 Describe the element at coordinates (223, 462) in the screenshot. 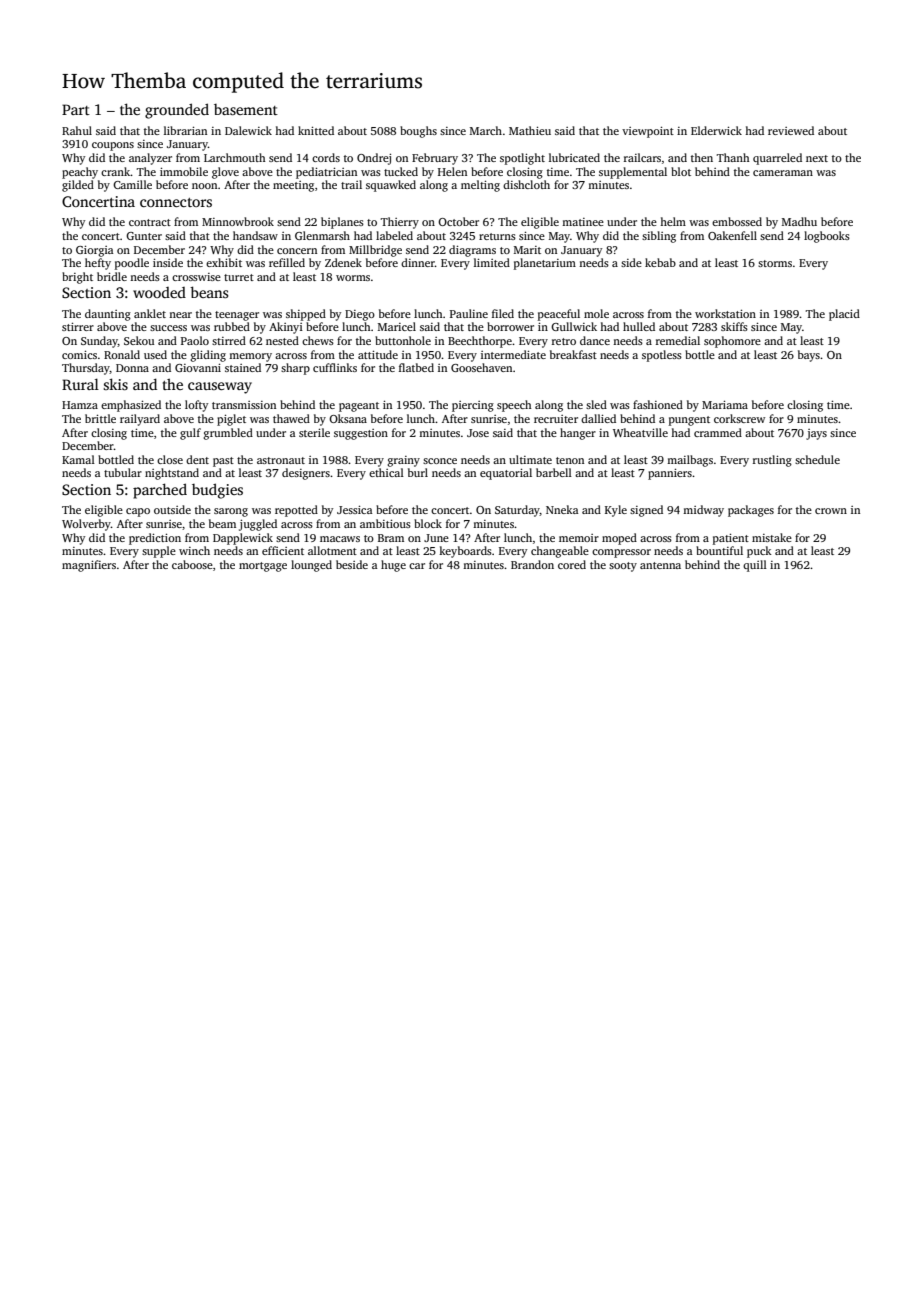

I see `past` at that location.
